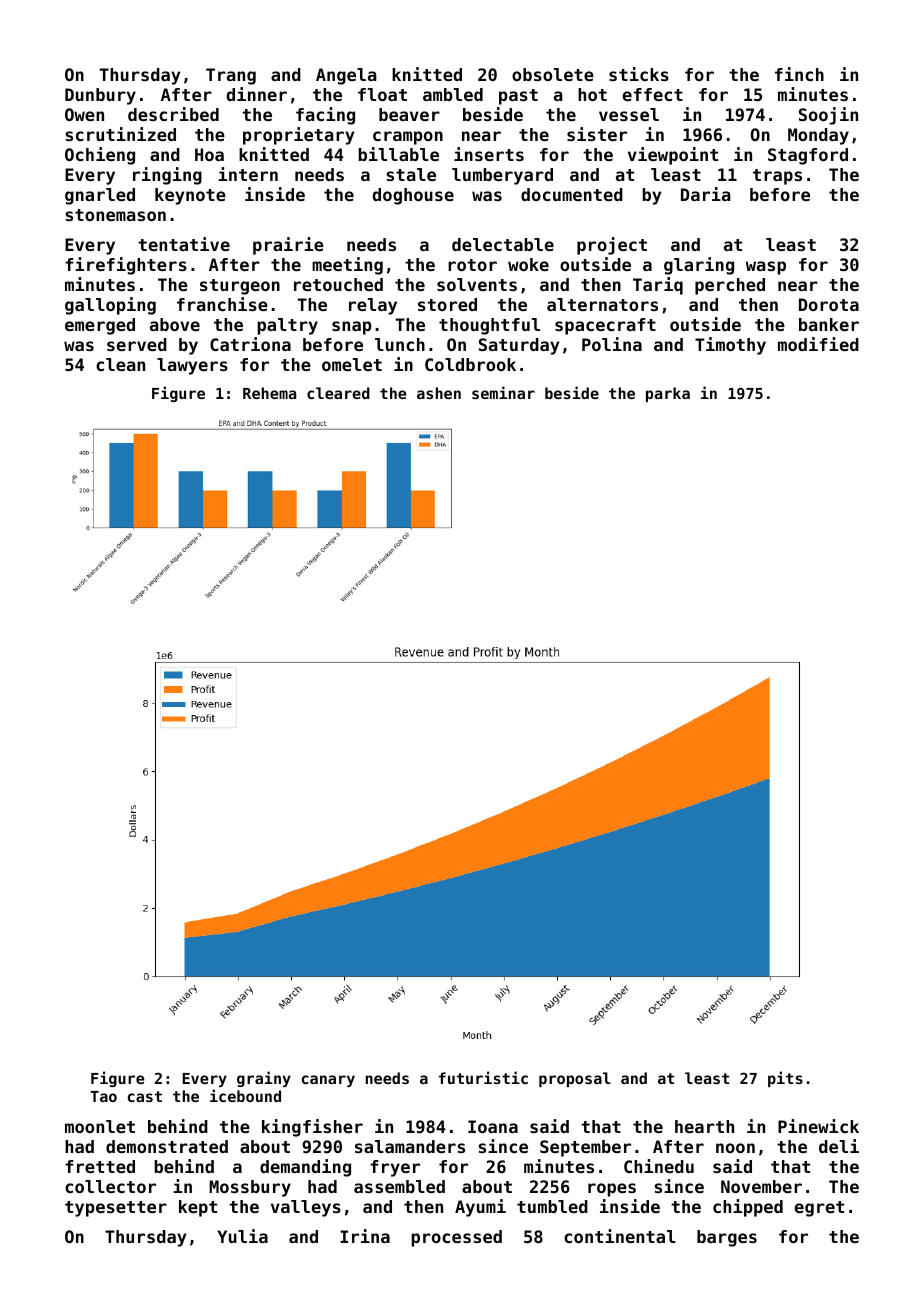 Image resolution: width=924 pixels, height=1308 pixels. Describe the element at coordinates (483, 1077) in the screenshot. I see `futuristic` at that location.
